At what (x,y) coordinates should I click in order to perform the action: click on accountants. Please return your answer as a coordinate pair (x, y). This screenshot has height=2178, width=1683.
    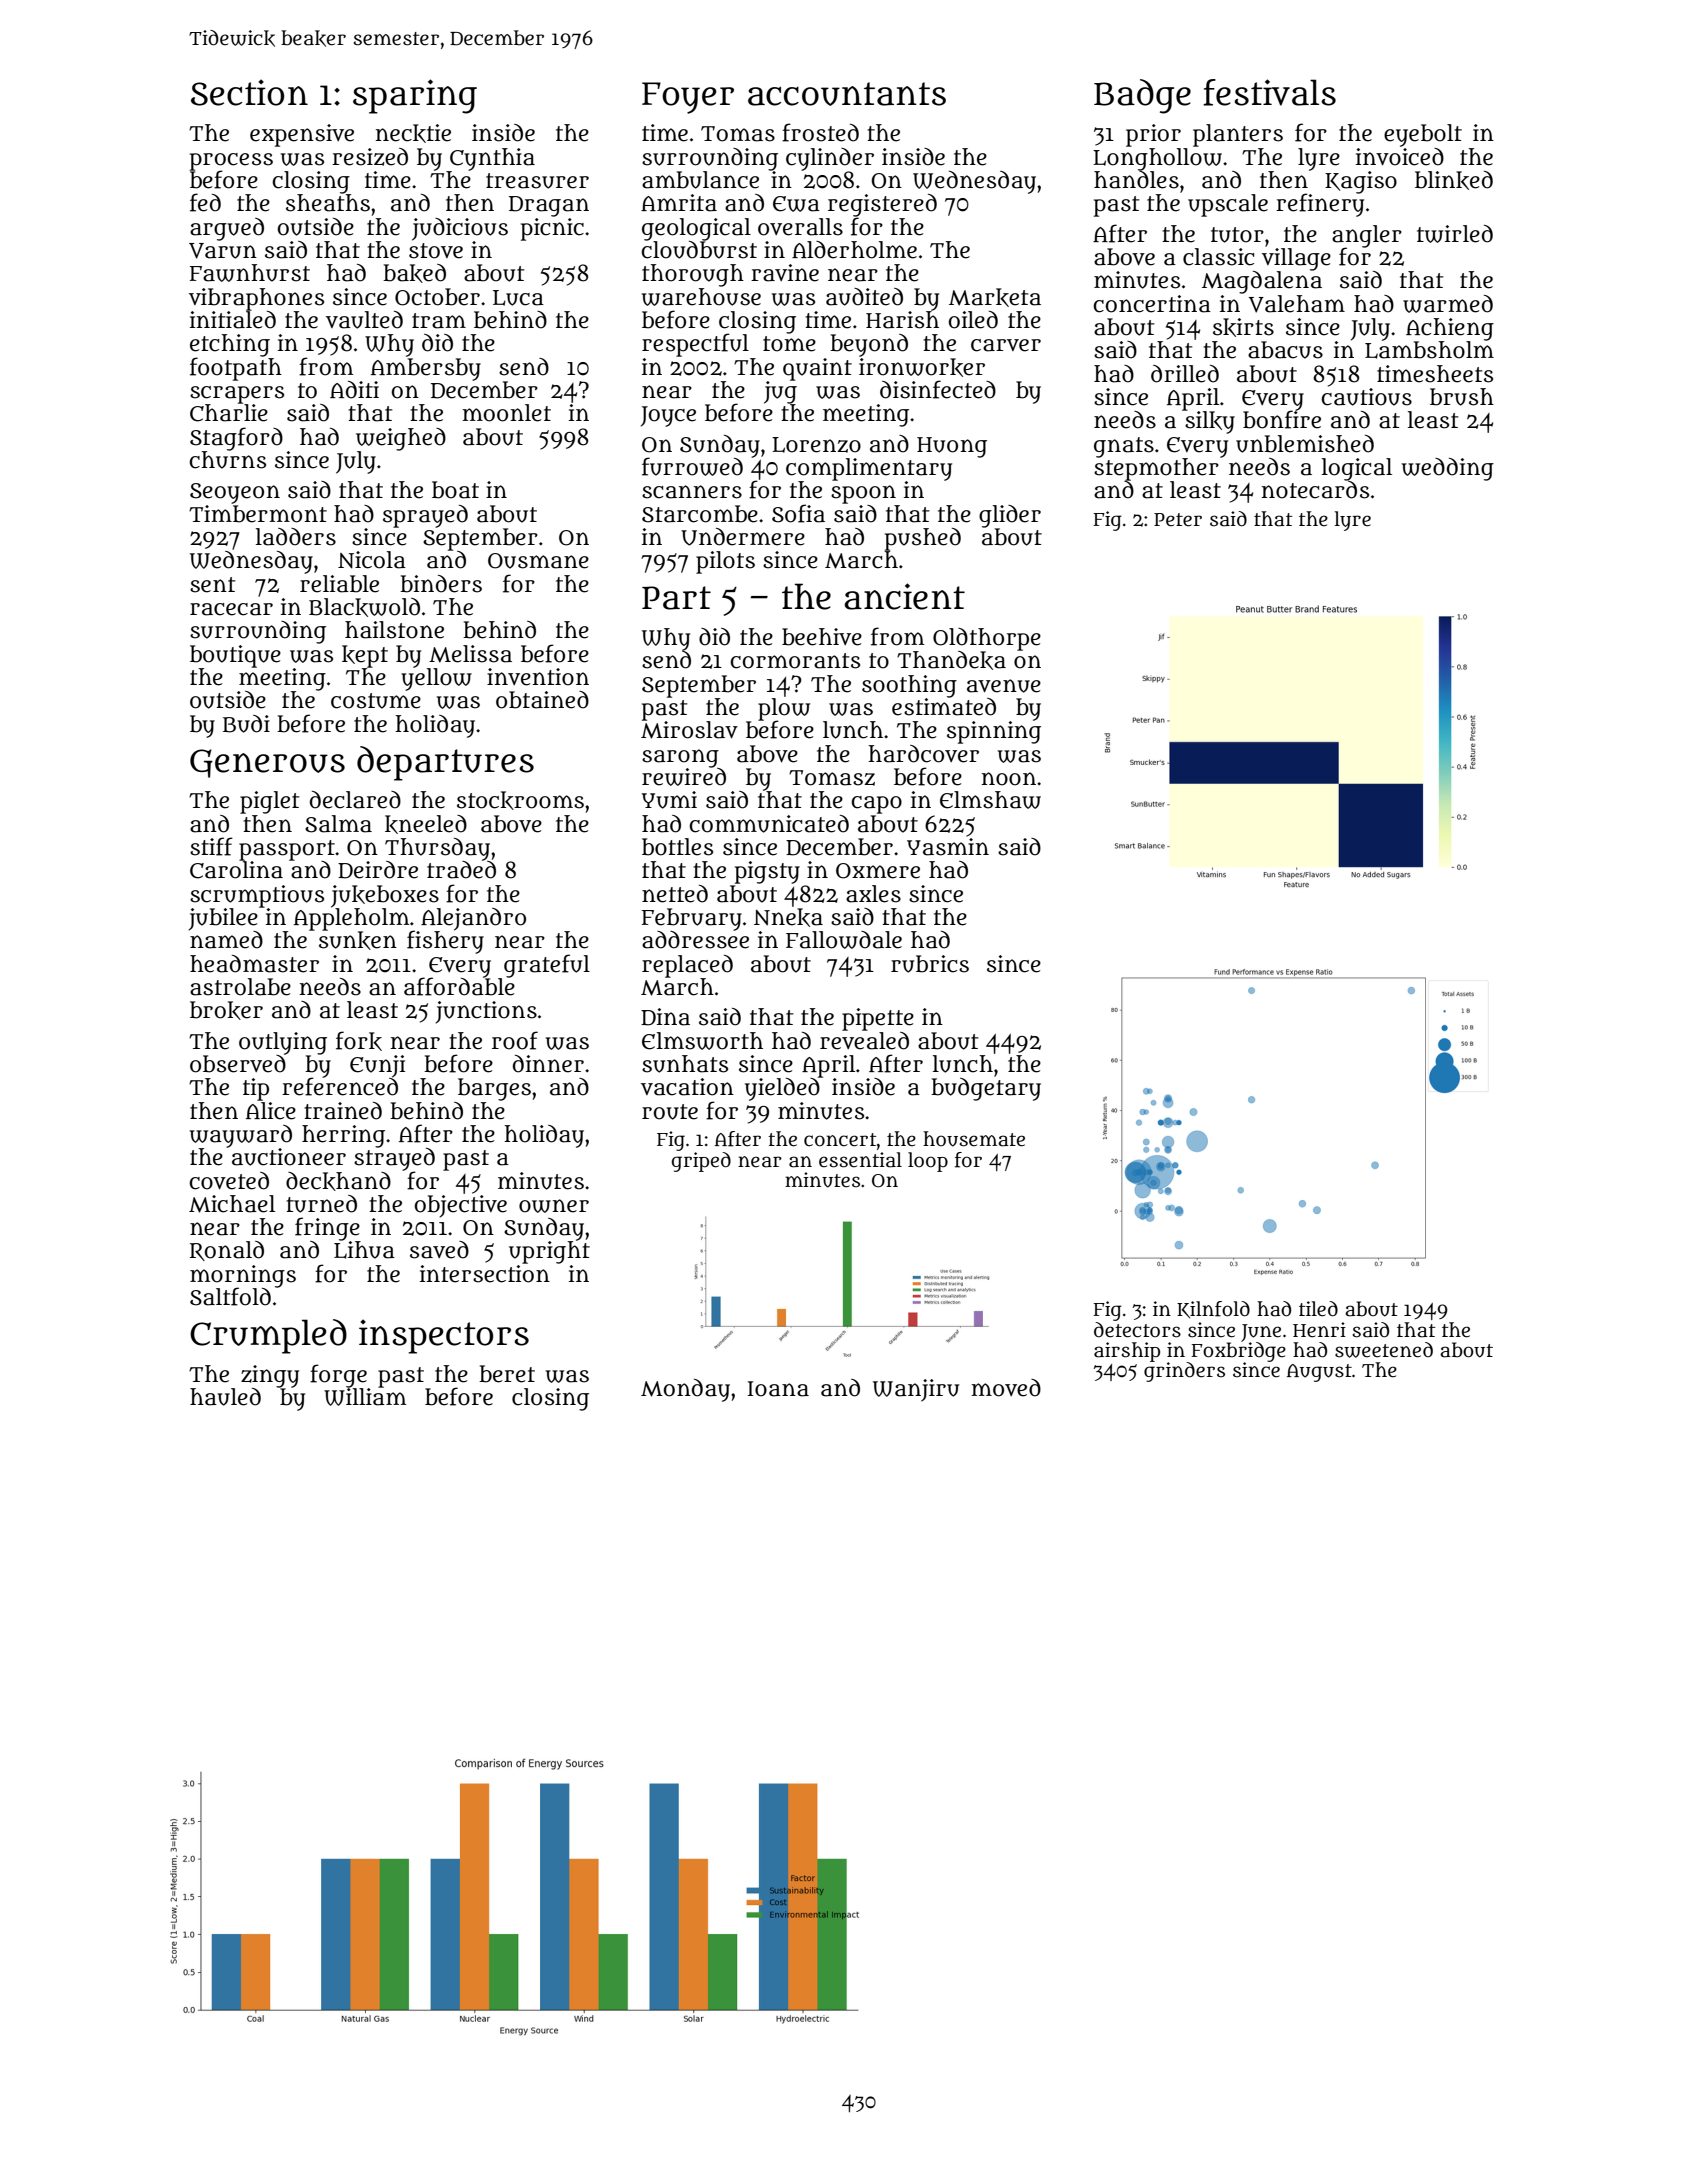
    Looking at the image, I should click on (847, 94).
